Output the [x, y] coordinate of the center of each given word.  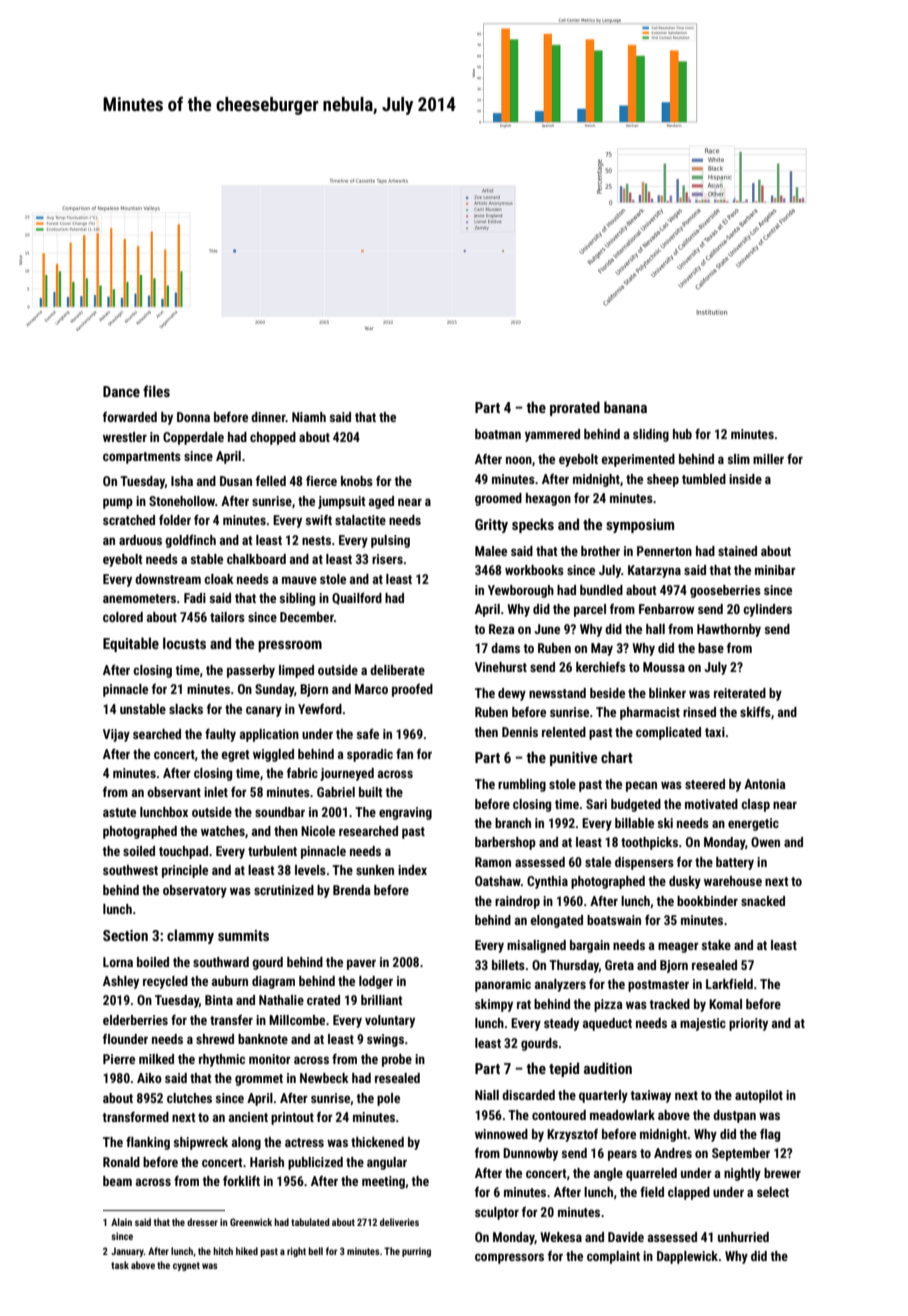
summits [243, 935]
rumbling [522, 785]
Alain [121, 1222]
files [156, 391]
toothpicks [649, 843]
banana [625, 407]
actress [304, 1142]
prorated [575, 408]
